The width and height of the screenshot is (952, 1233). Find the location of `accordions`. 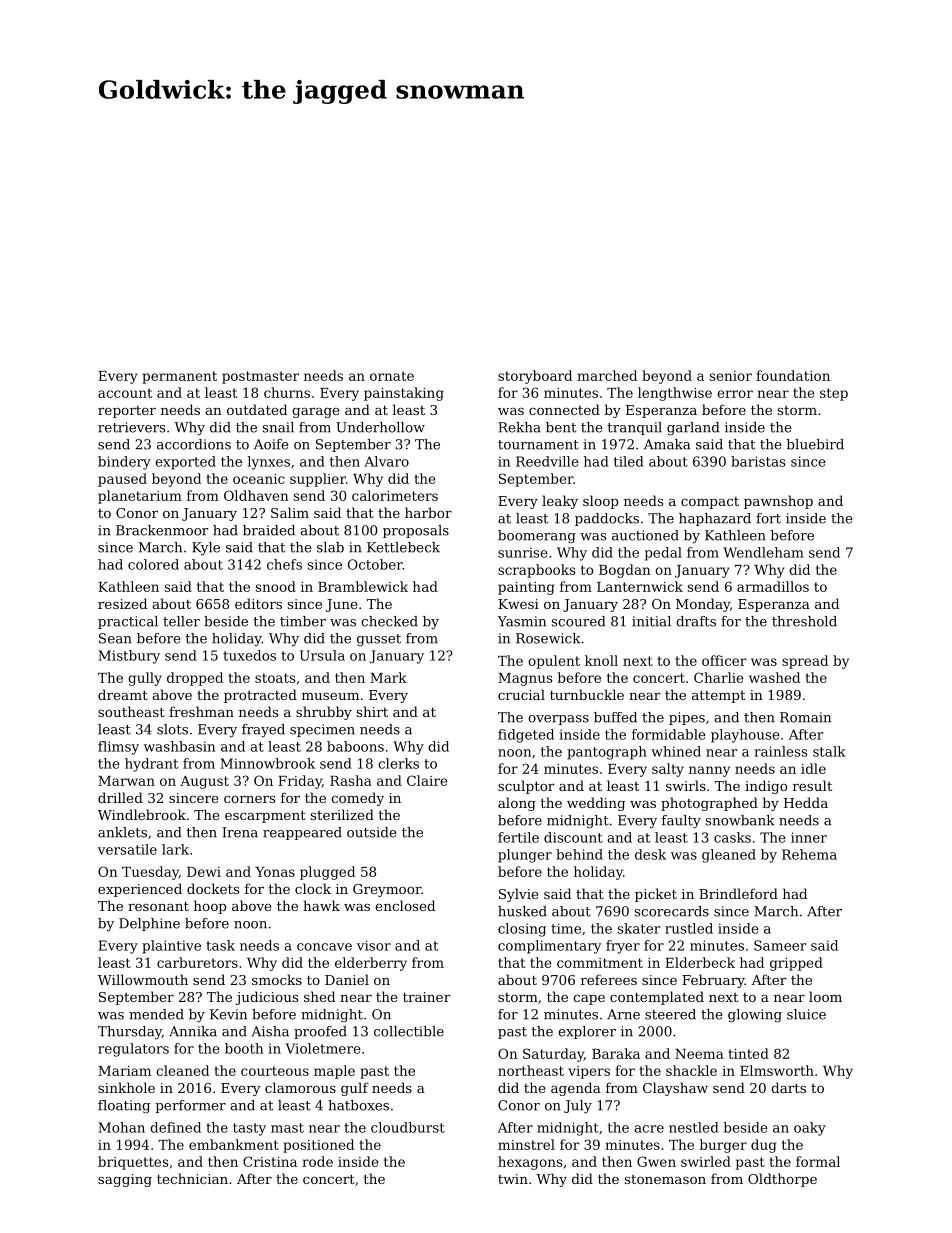

accordions is located at coordinates (194, 444).
